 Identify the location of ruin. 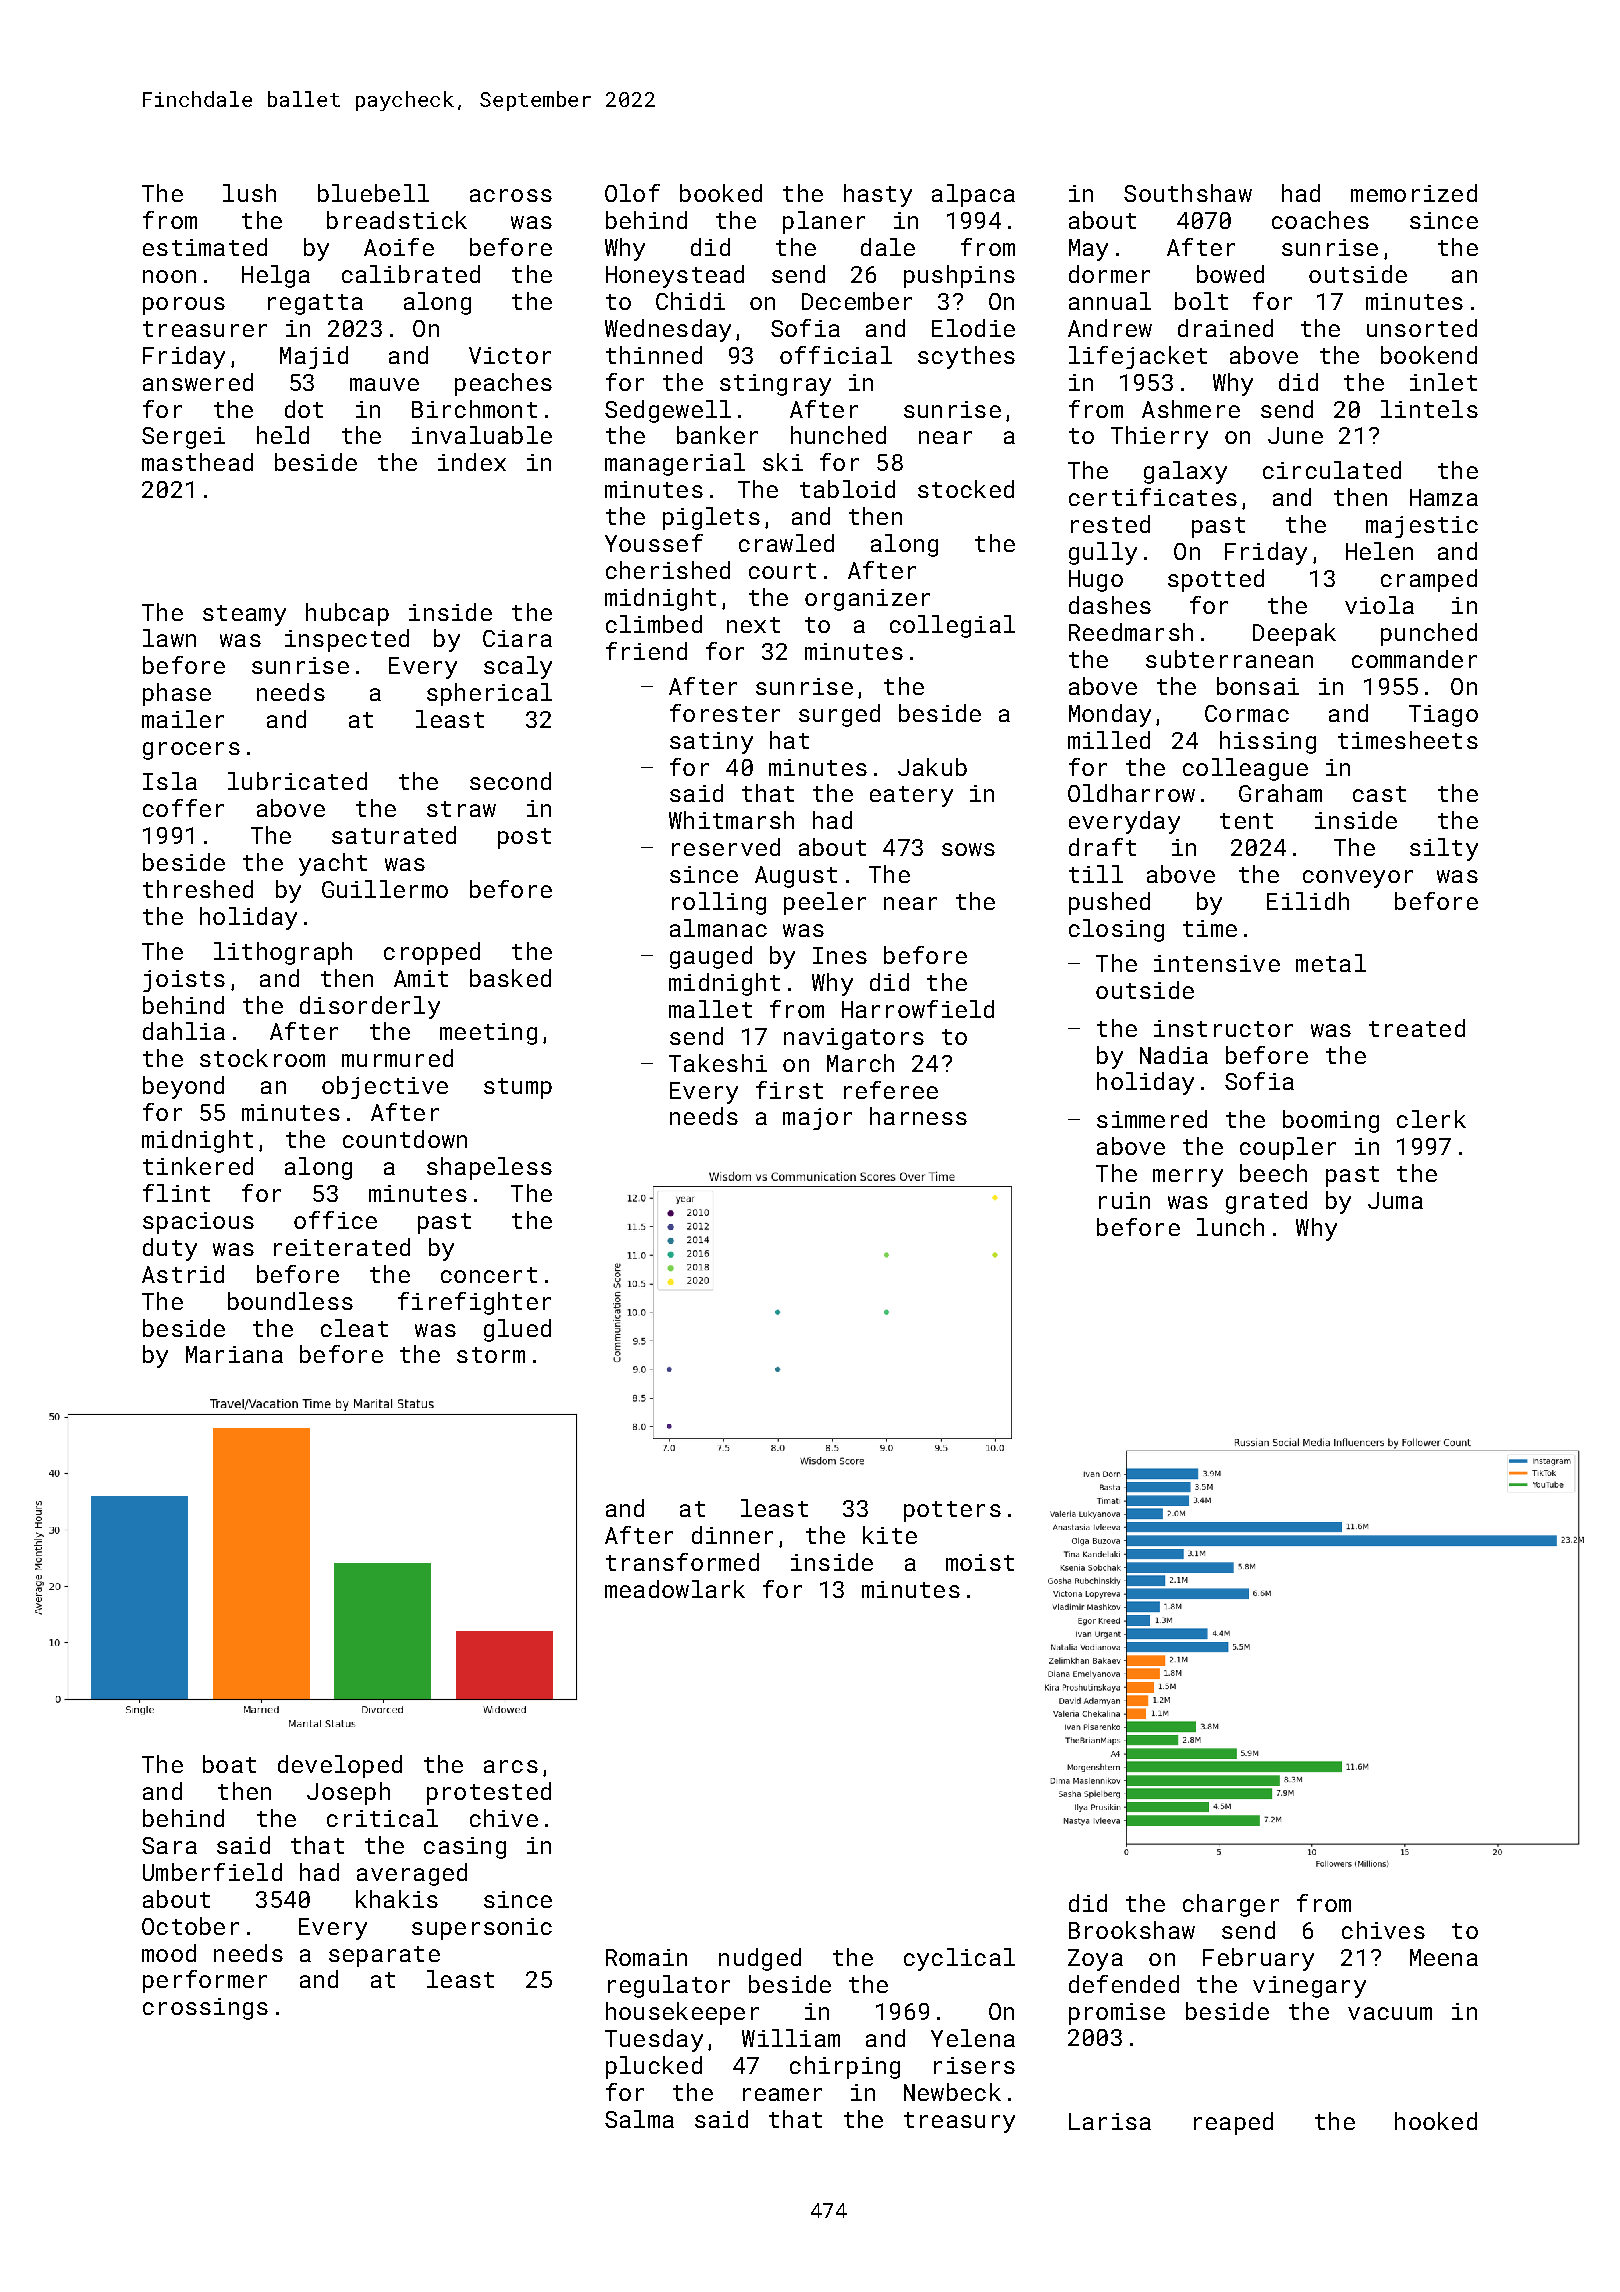
(1124, 1200).
